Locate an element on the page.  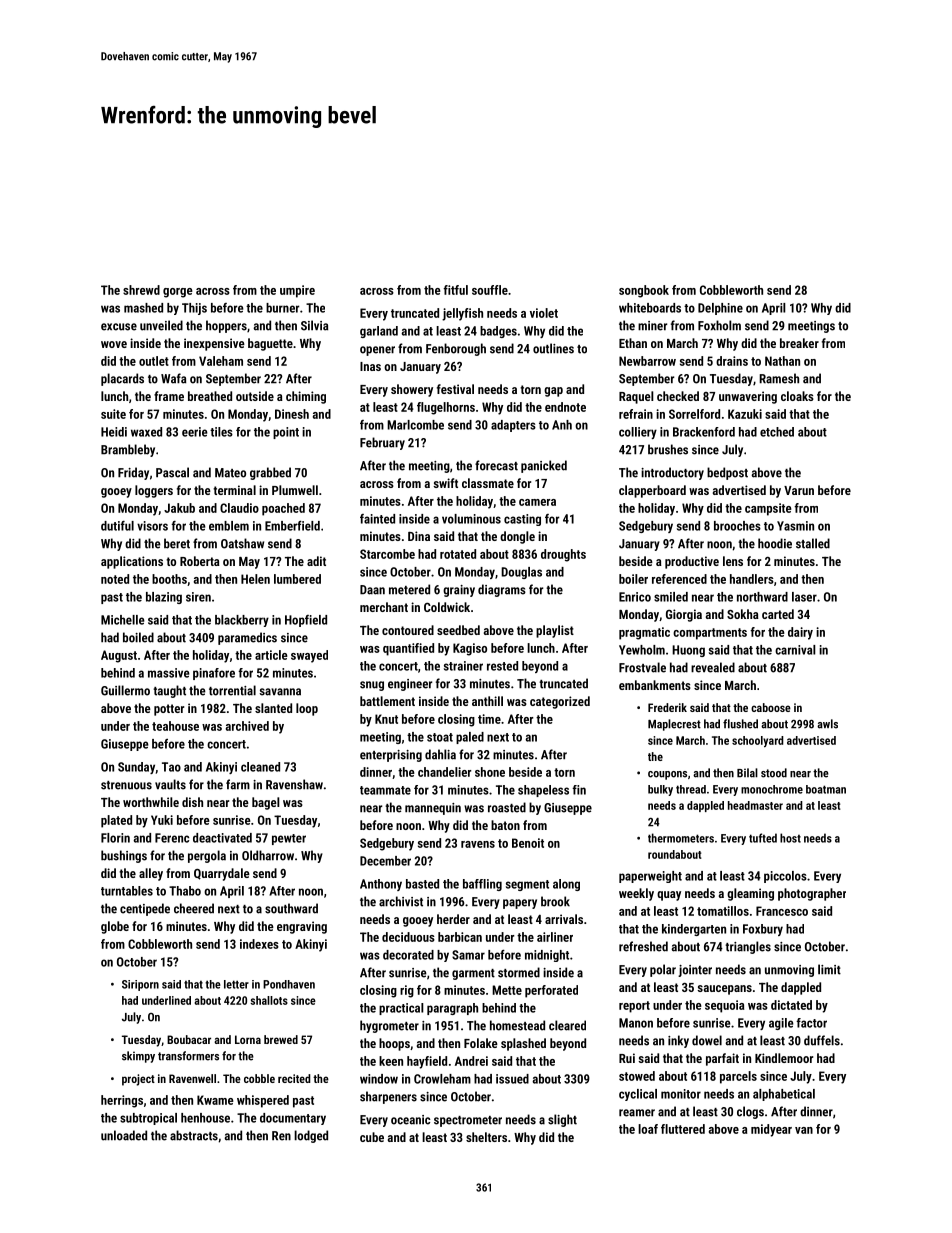
introductory is located at coordinates (672, 473).
